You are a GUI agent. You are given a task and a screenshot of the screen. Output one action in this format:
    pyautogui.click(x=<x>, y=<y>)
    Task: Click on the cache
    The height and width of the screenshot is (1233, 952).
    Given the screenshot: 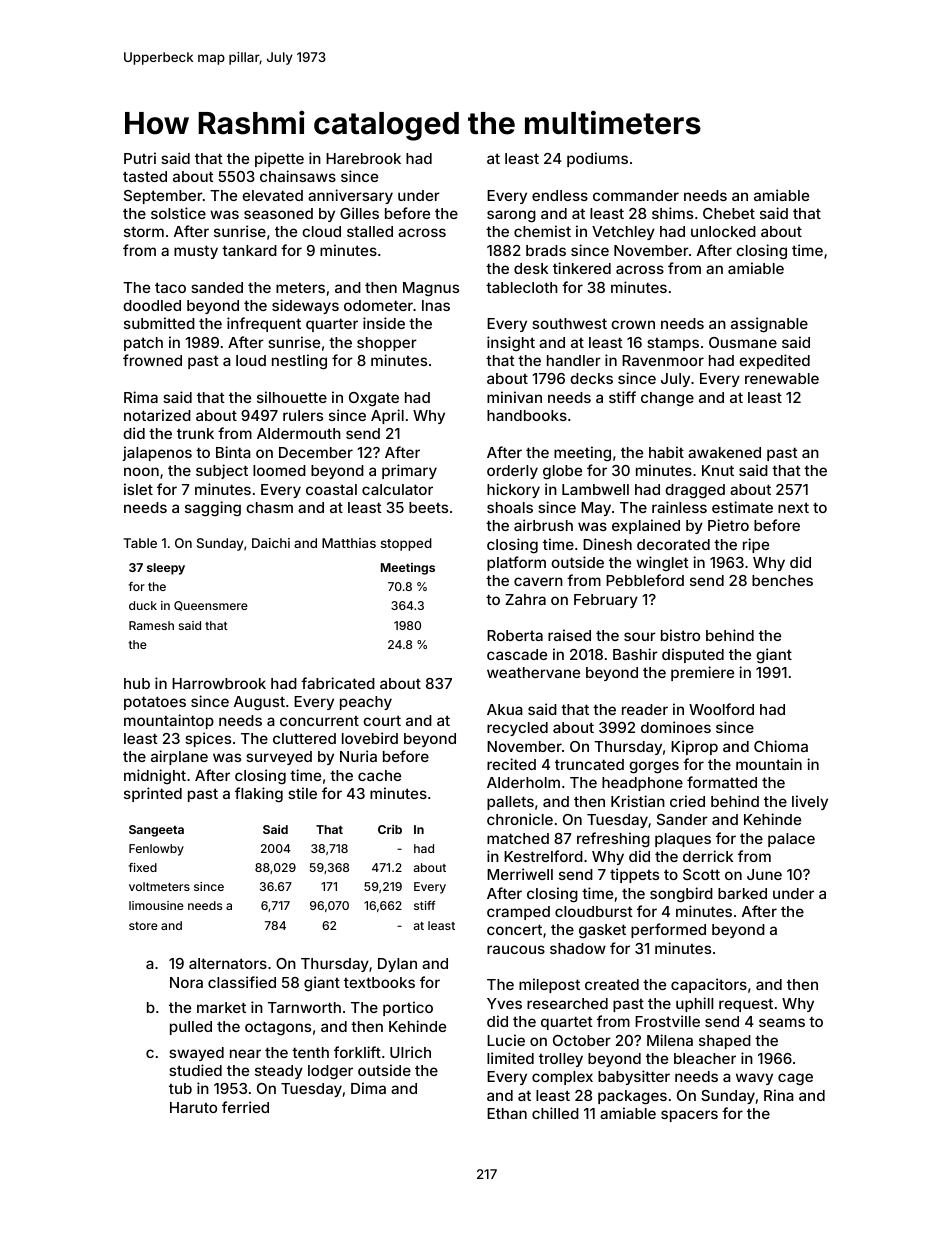 What is the action you would take?
    pyautogui.click(x=379, y=775)
